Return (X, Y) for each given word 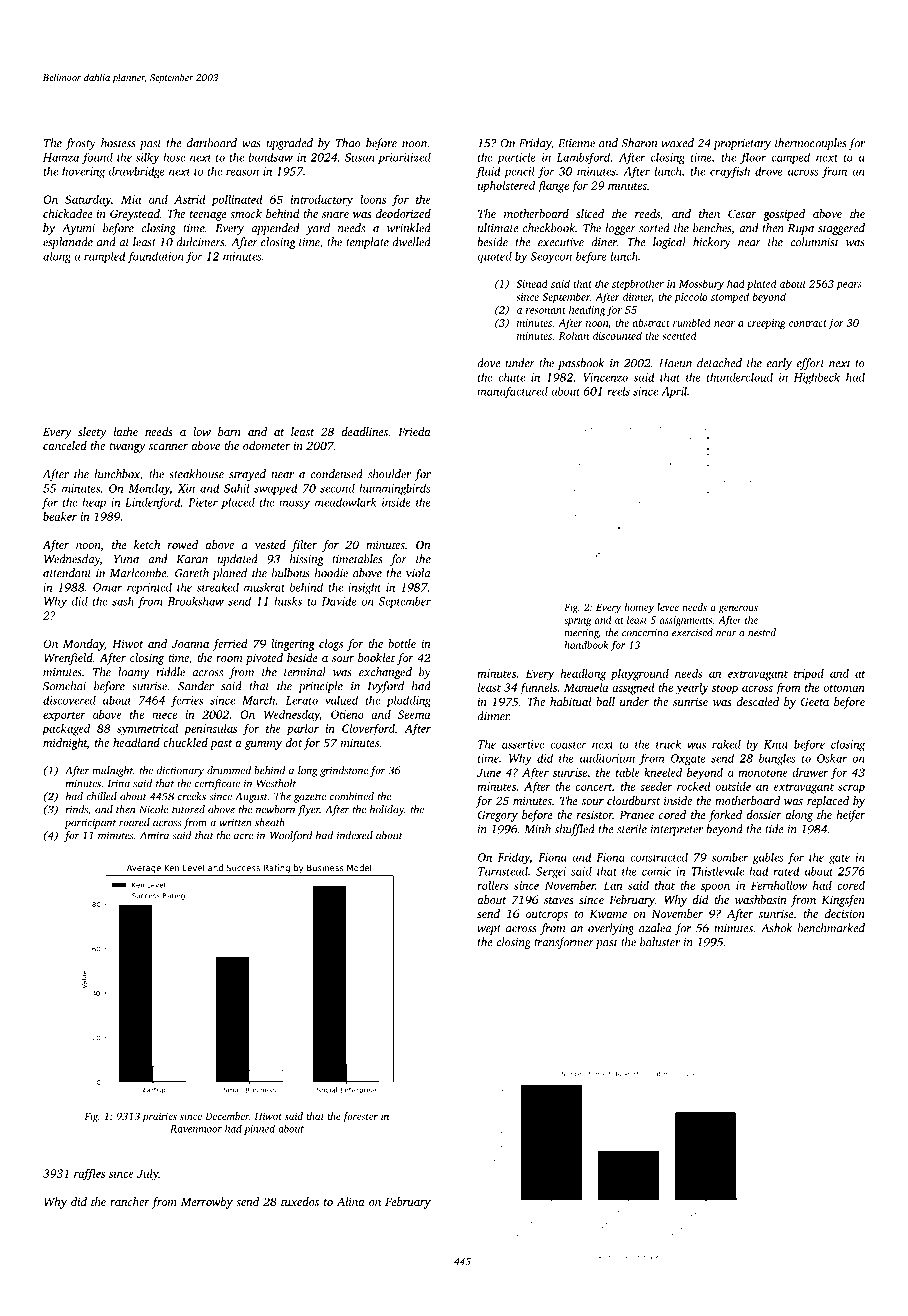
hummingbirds (395, 489)
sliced (590, 213)
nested (762, 632)
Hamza (61, 157)
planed (229, 574)
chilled (101, 796)
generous (738, 609)
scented (679, 335)
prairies (159, 1117)
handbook (586, 645)
